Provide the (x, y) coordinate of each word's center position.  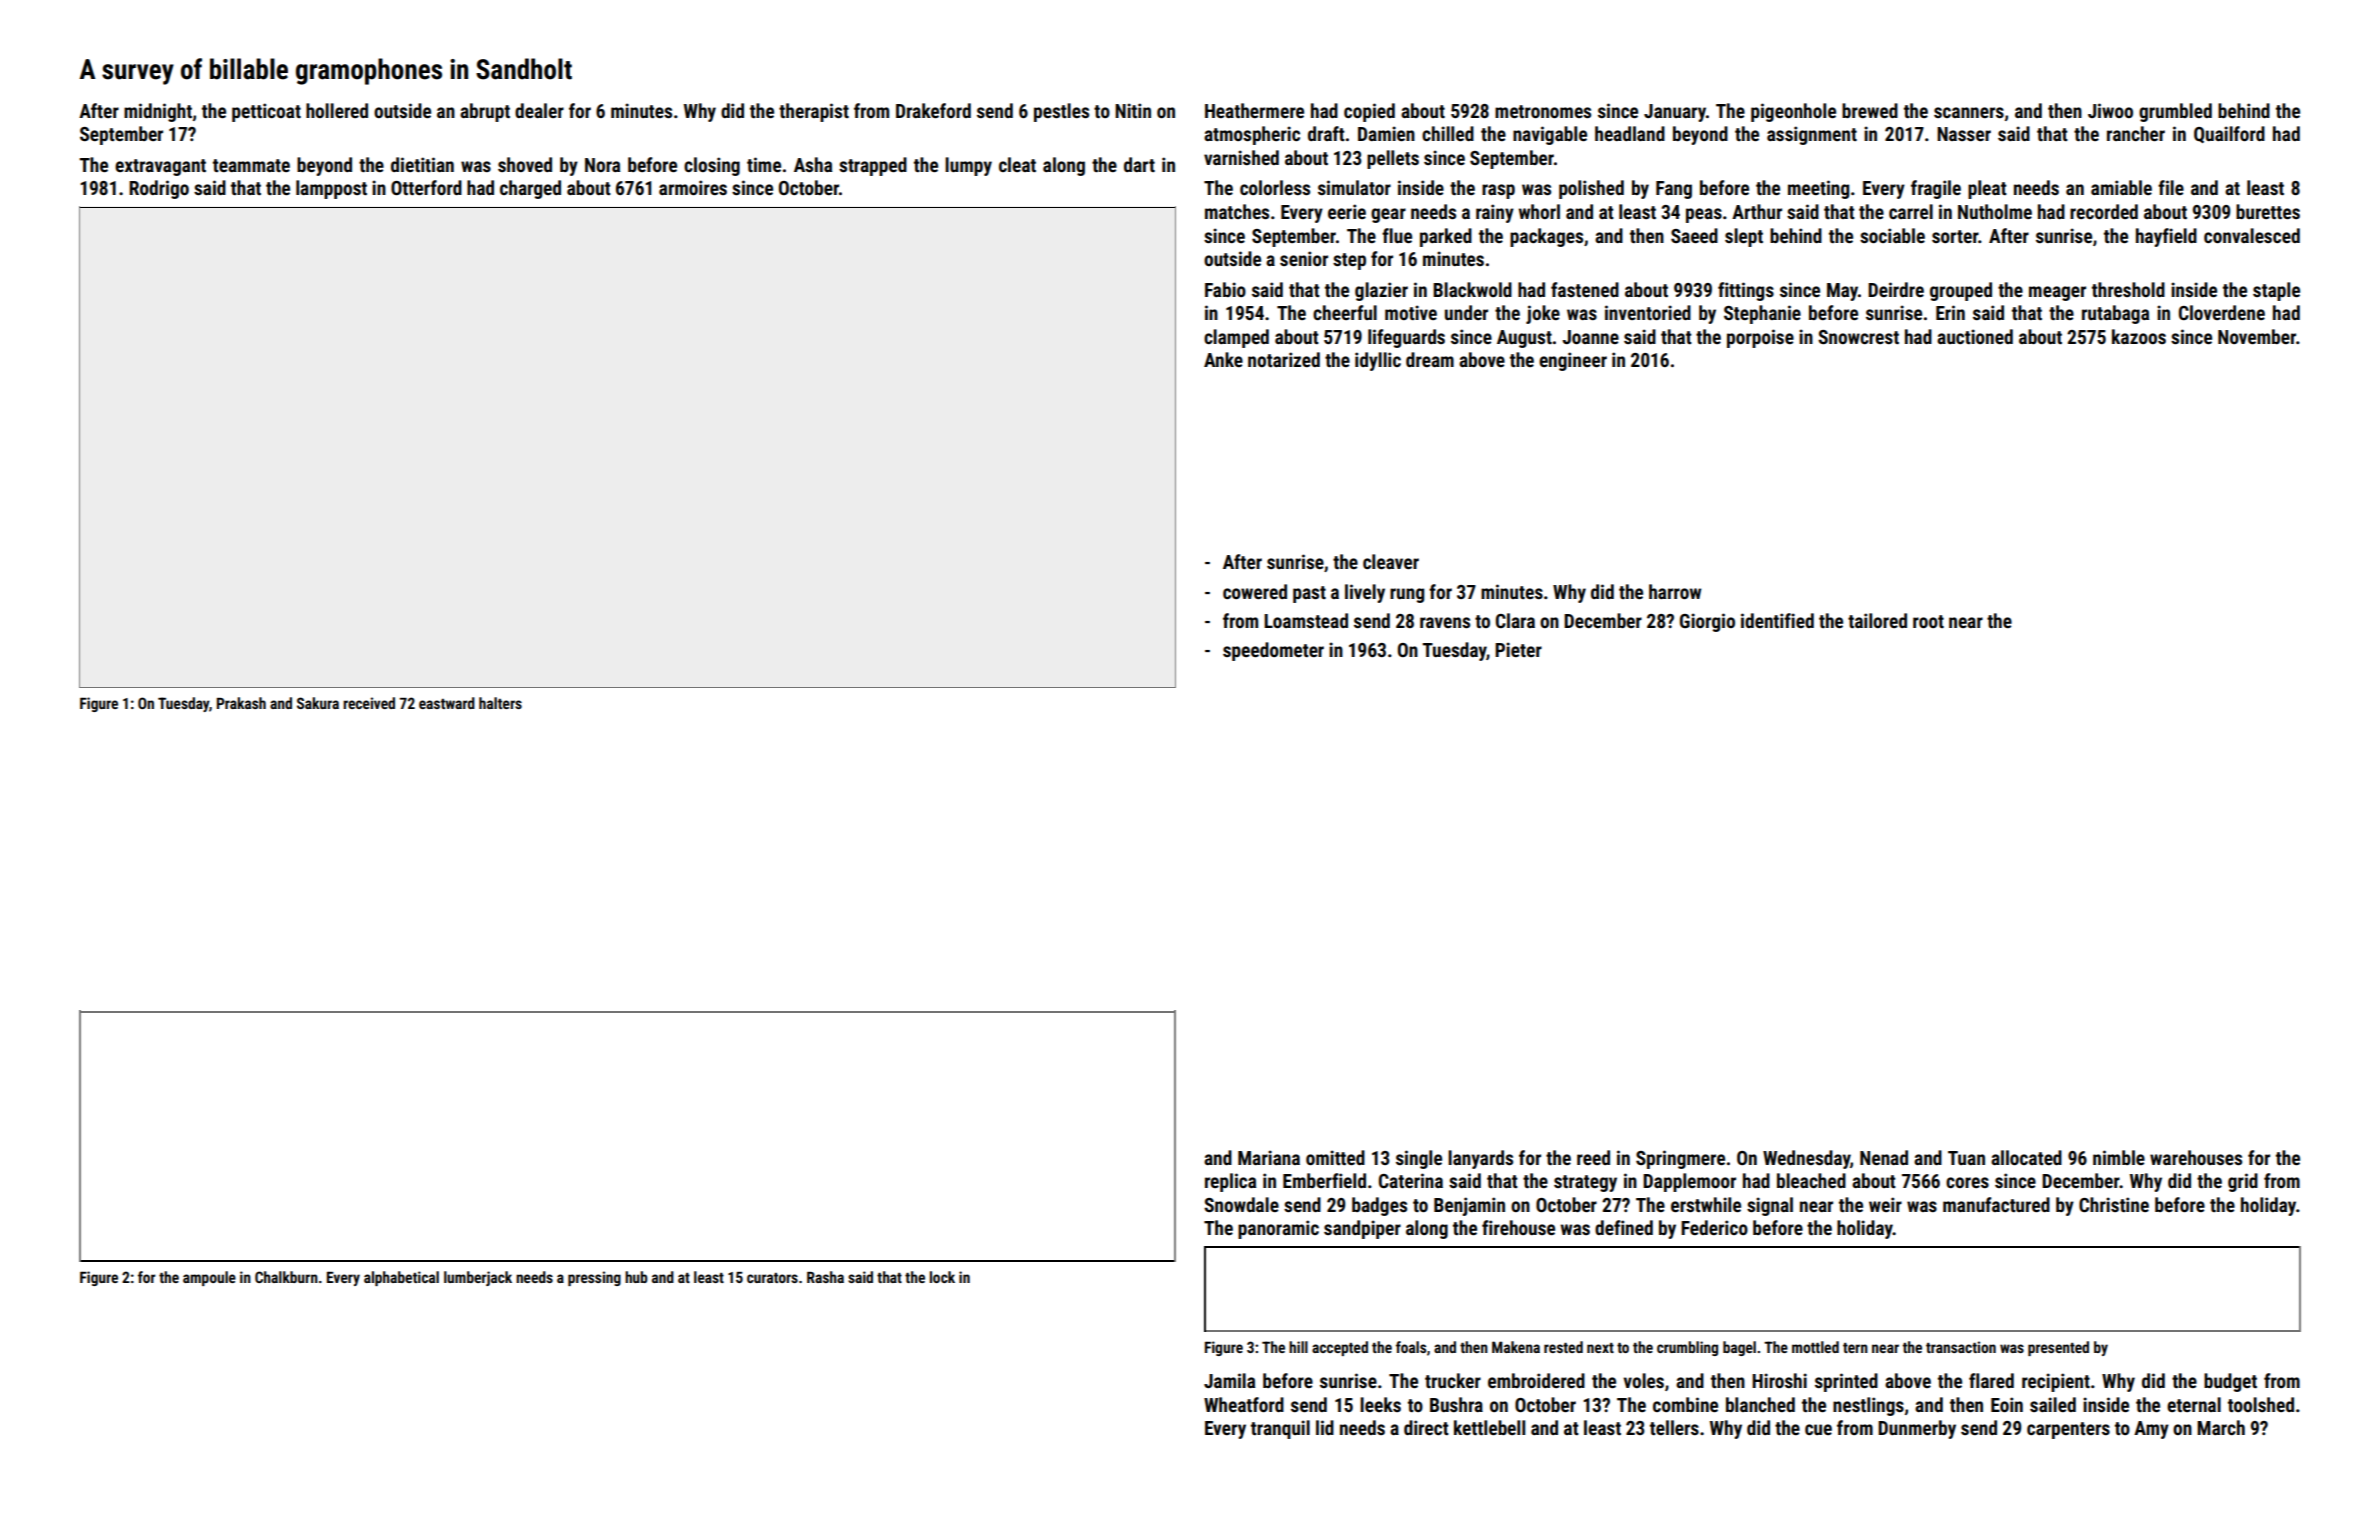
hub (636, 1277)
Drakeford (933, 110)
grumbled (2175, 112)
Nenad (1884, 1157)
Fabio (1225, 289)
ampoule (209, 1278)
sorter (1955, 236)
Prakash (241, 703)
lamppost (331, 189)
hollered (337, 110)
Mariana (1269, 1157)
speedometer (1273, 651)
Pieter (1518, 649)
